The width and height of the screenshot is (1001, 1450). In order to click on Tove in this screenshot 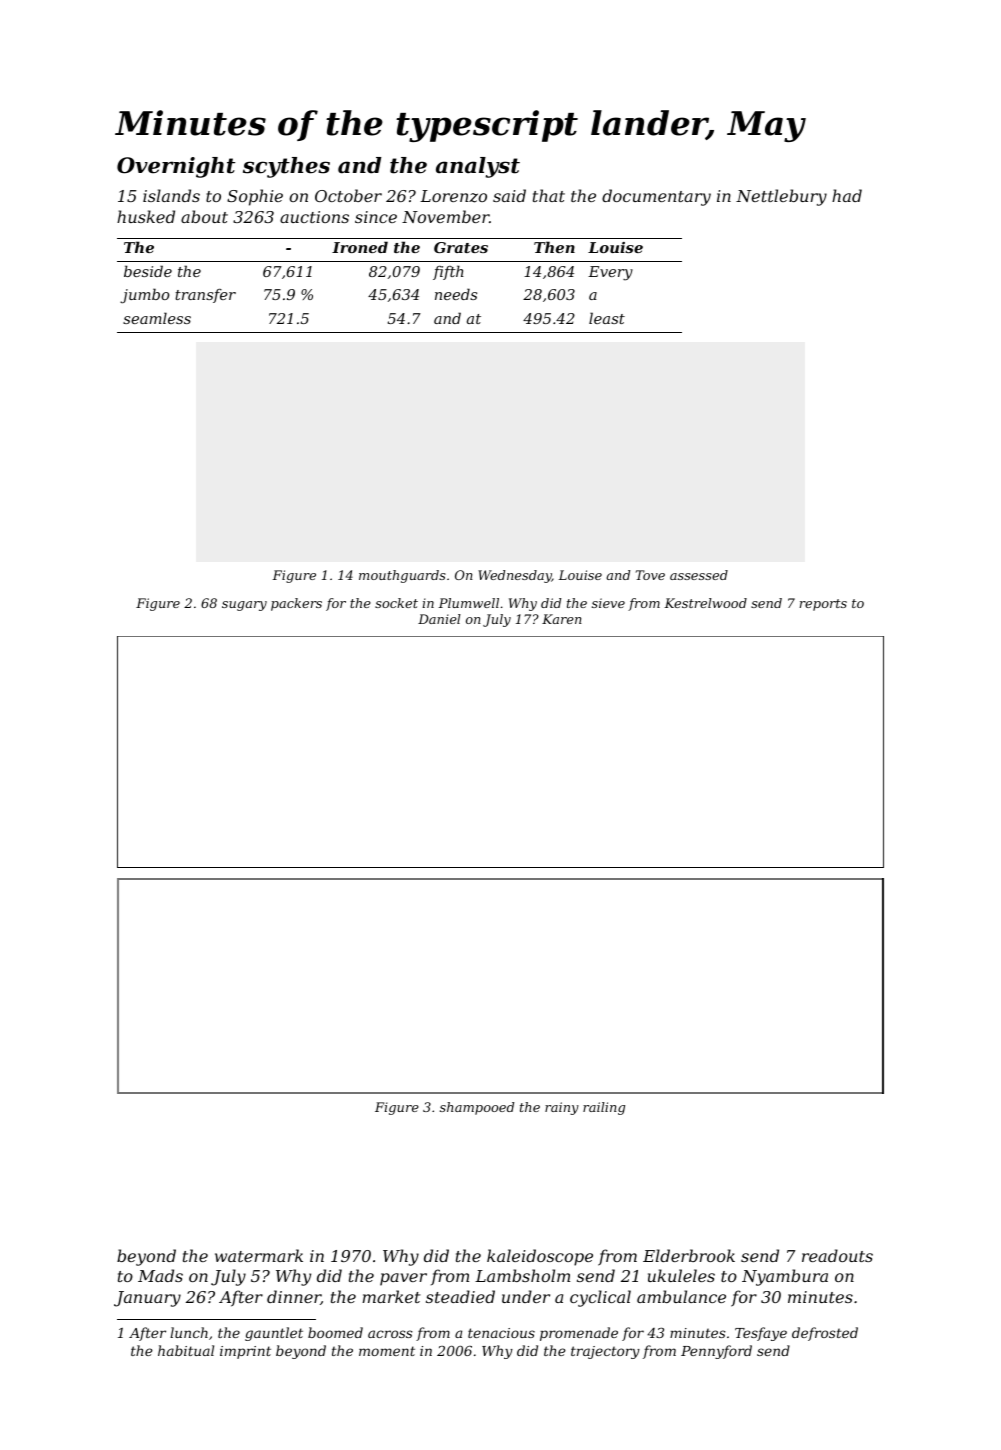, I will do `click(650, 575)`.
